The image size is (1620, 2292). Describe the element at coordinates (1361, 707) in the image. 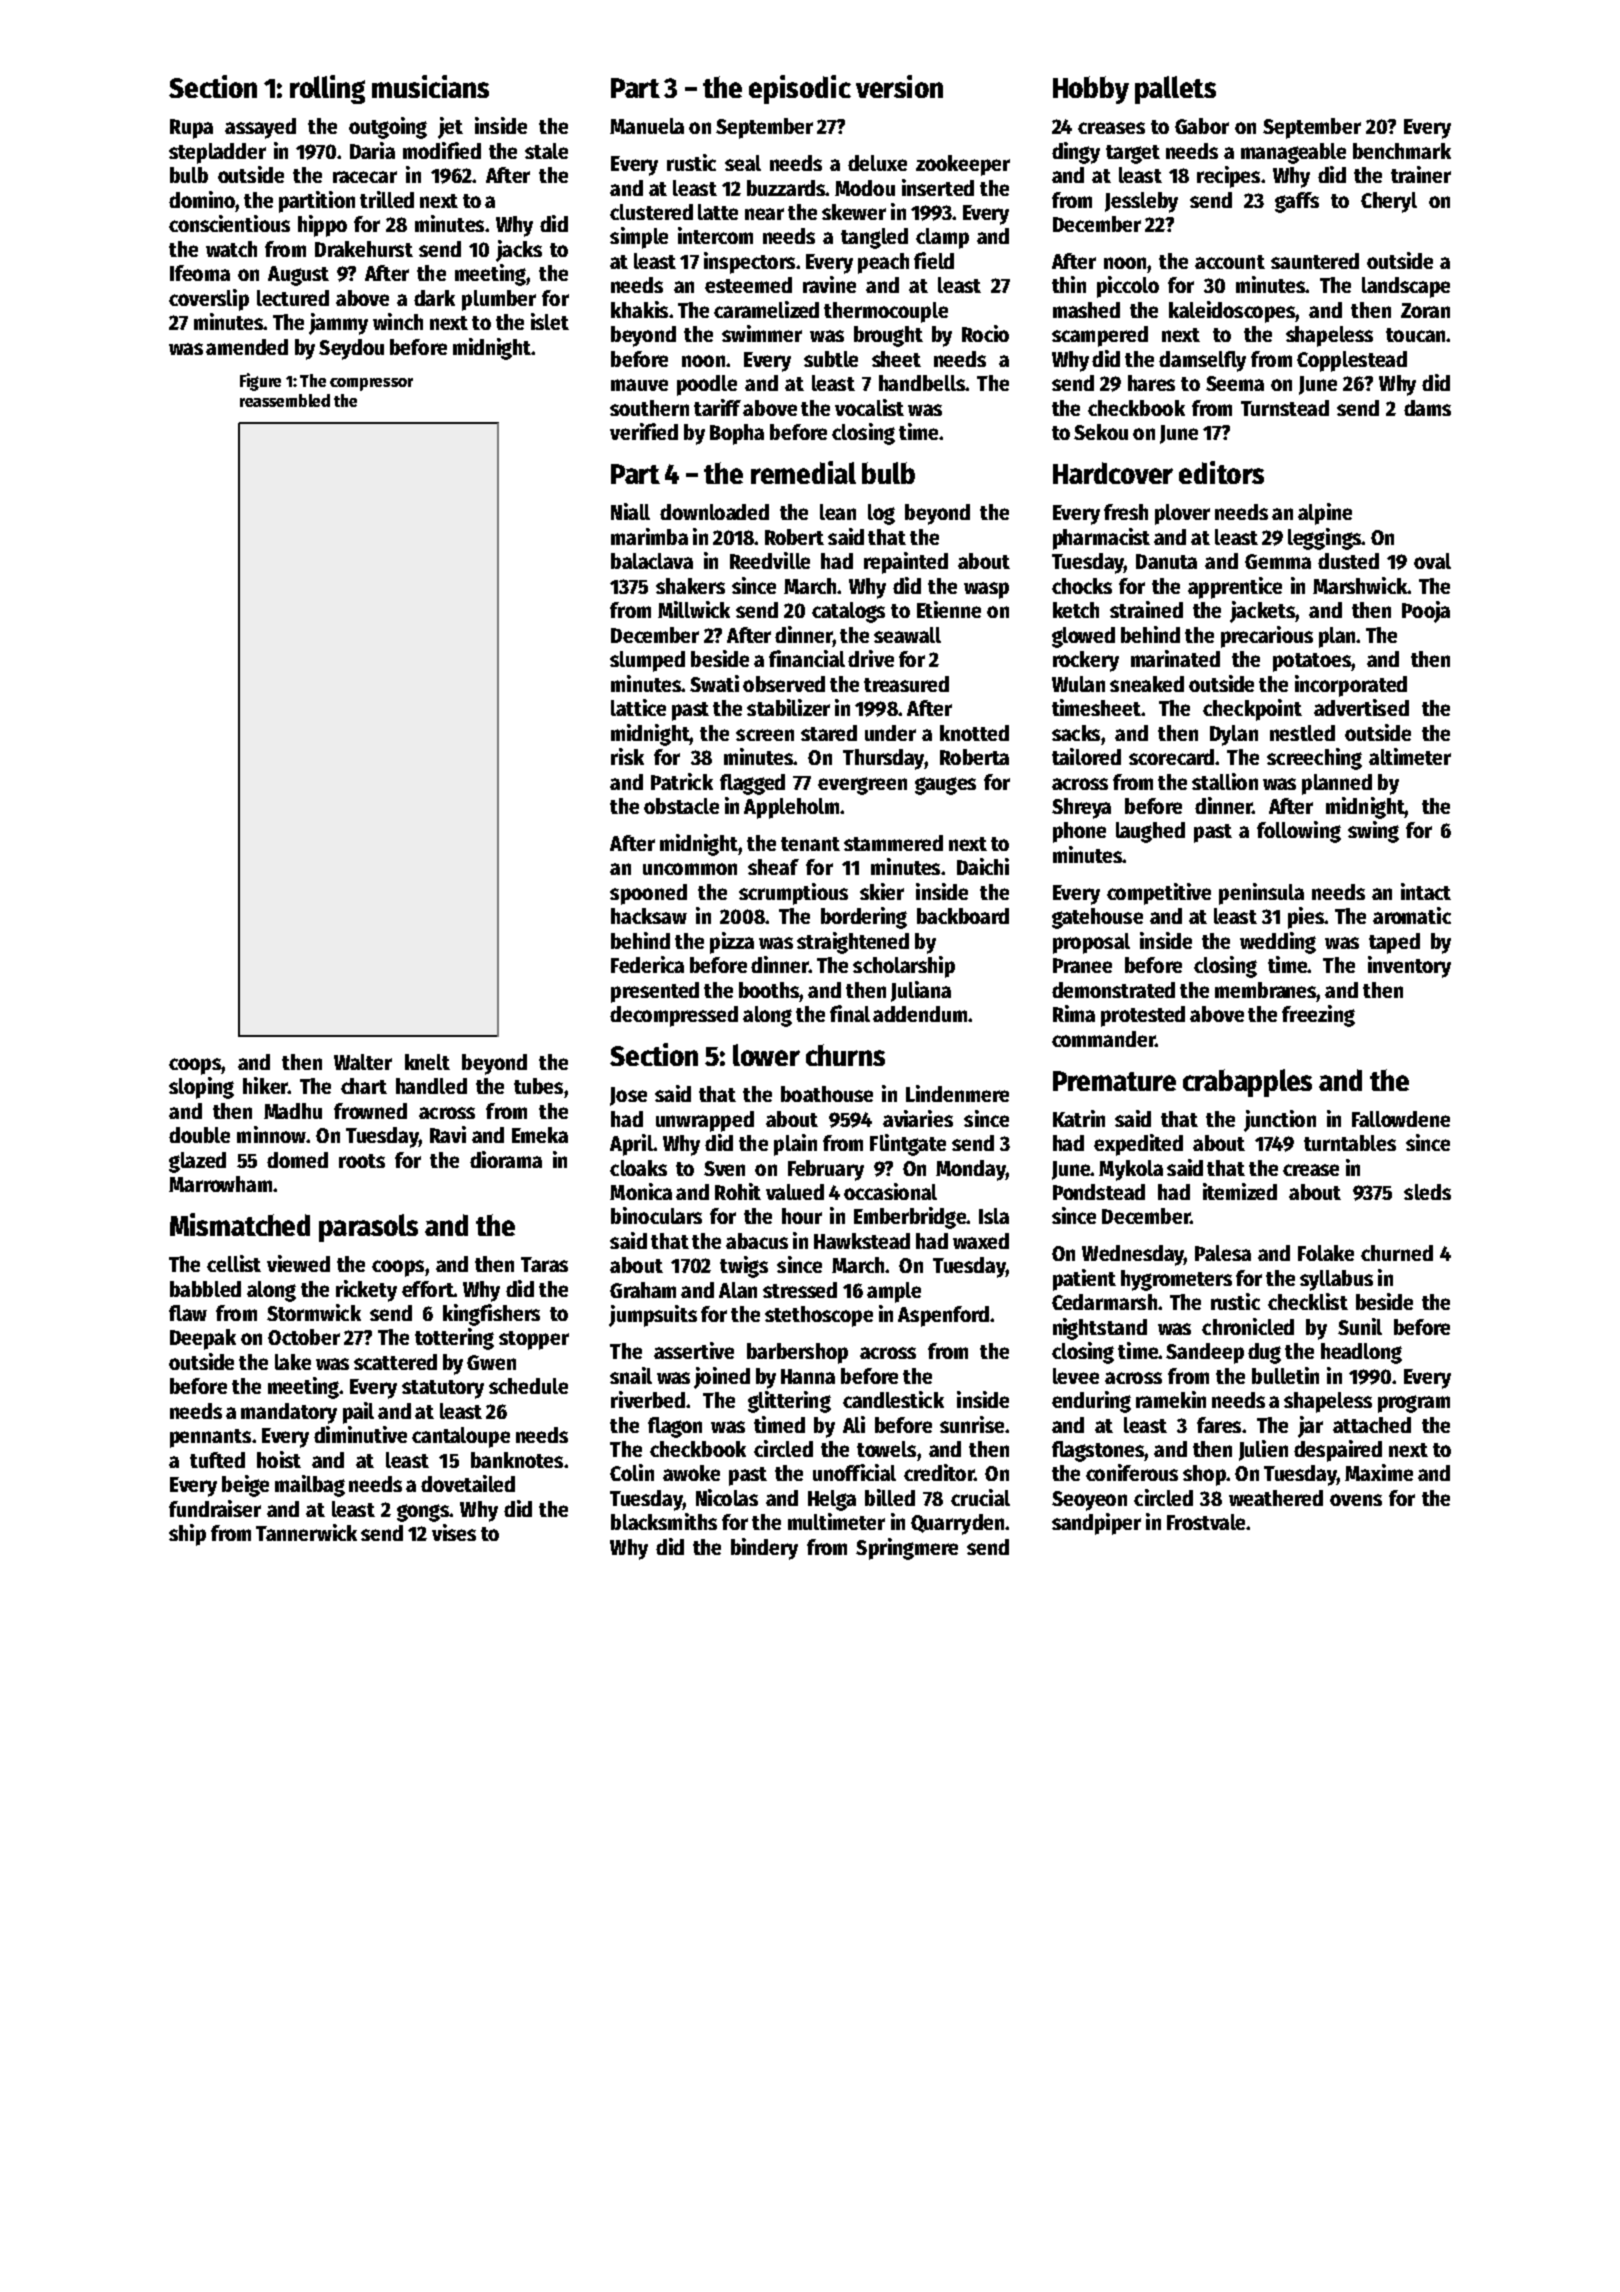

I see `advertised` at that location.
